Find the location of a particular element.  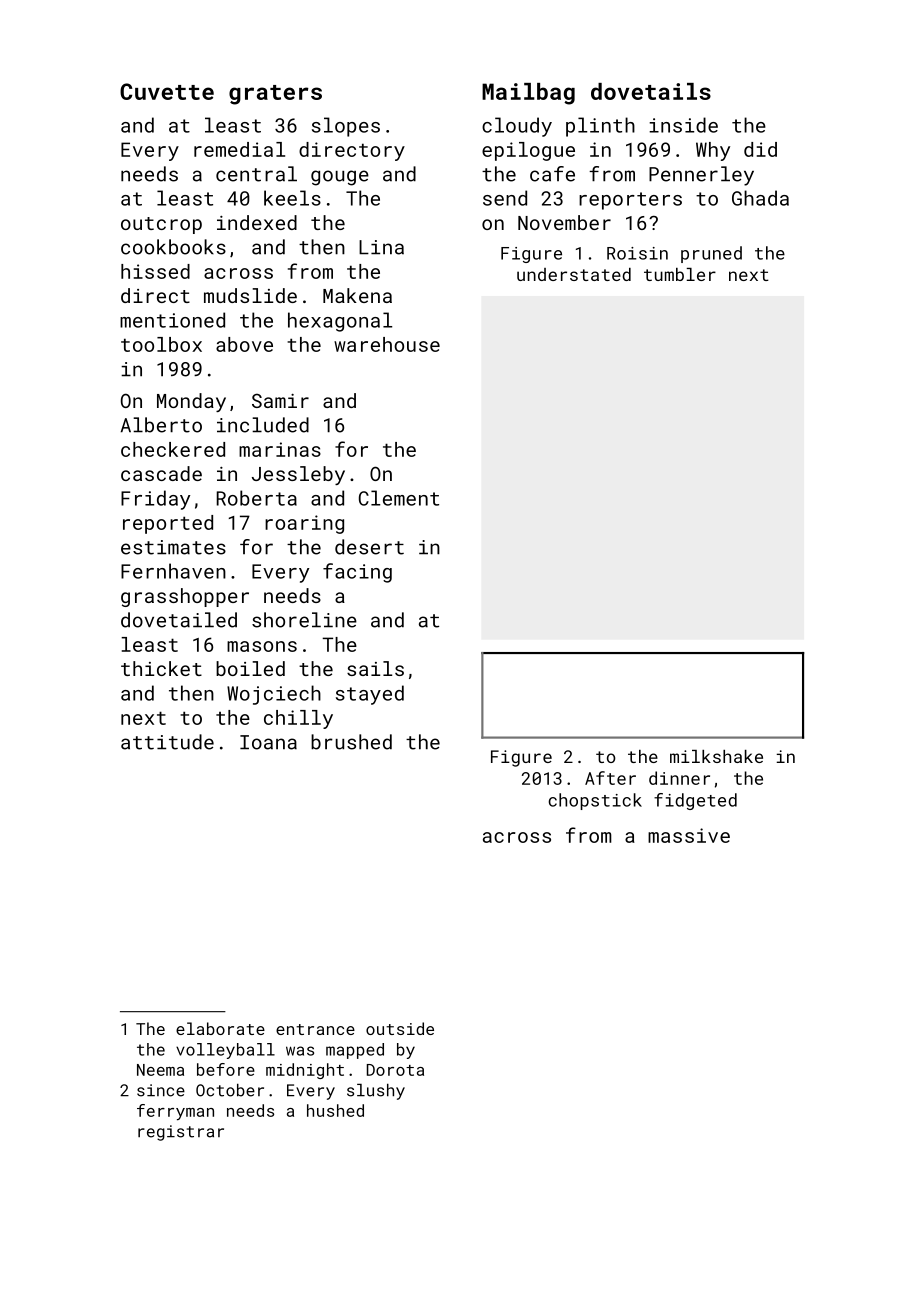

warehouse is located at coordinates (387, 344).
